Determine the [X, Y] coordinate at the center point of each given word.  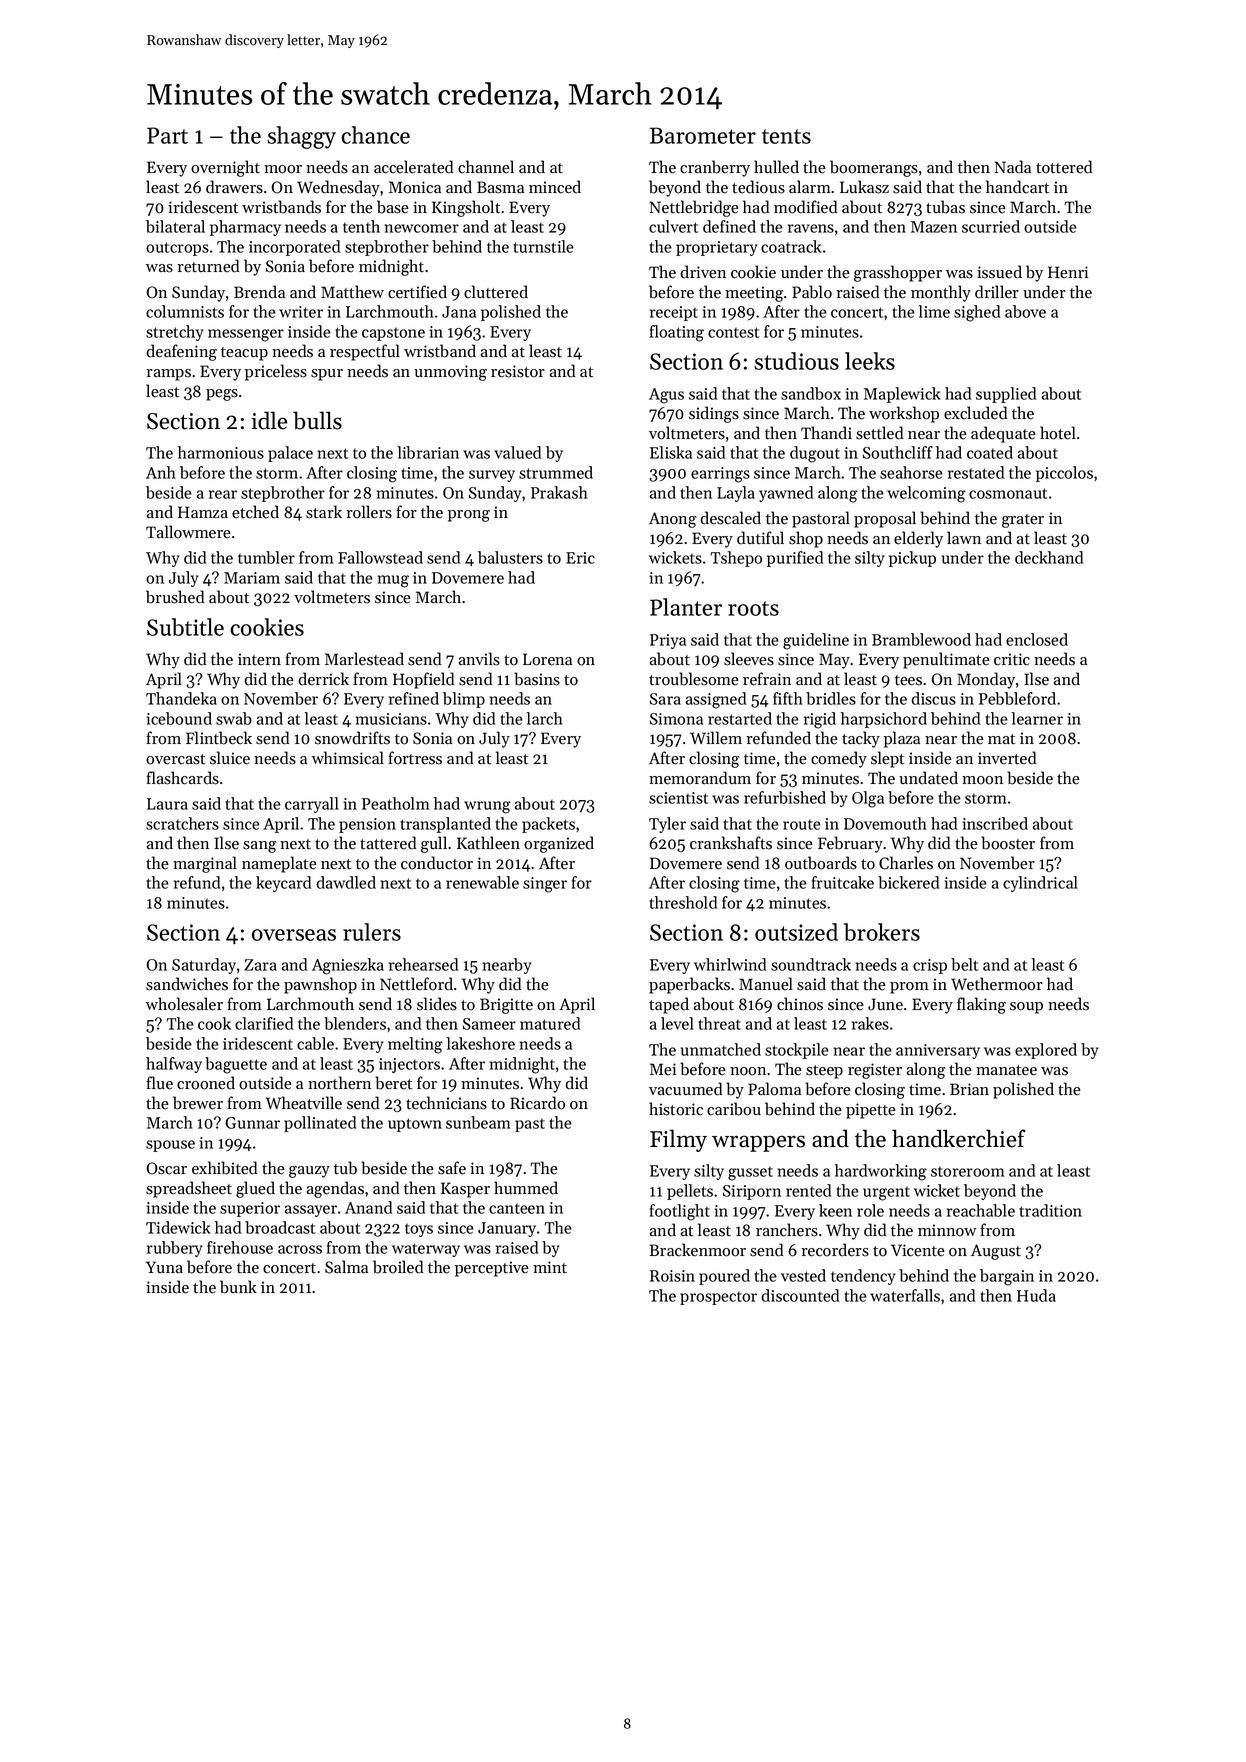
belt [964, 964]
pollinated [320, 1124]
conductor [437, 863]
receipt [674, 313]
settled [880, 433]
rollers [369, 512]
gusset [750, 1173]
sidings [714, 414]
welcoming [926, 494]
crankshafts [731, 843]
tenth [361, 226]
